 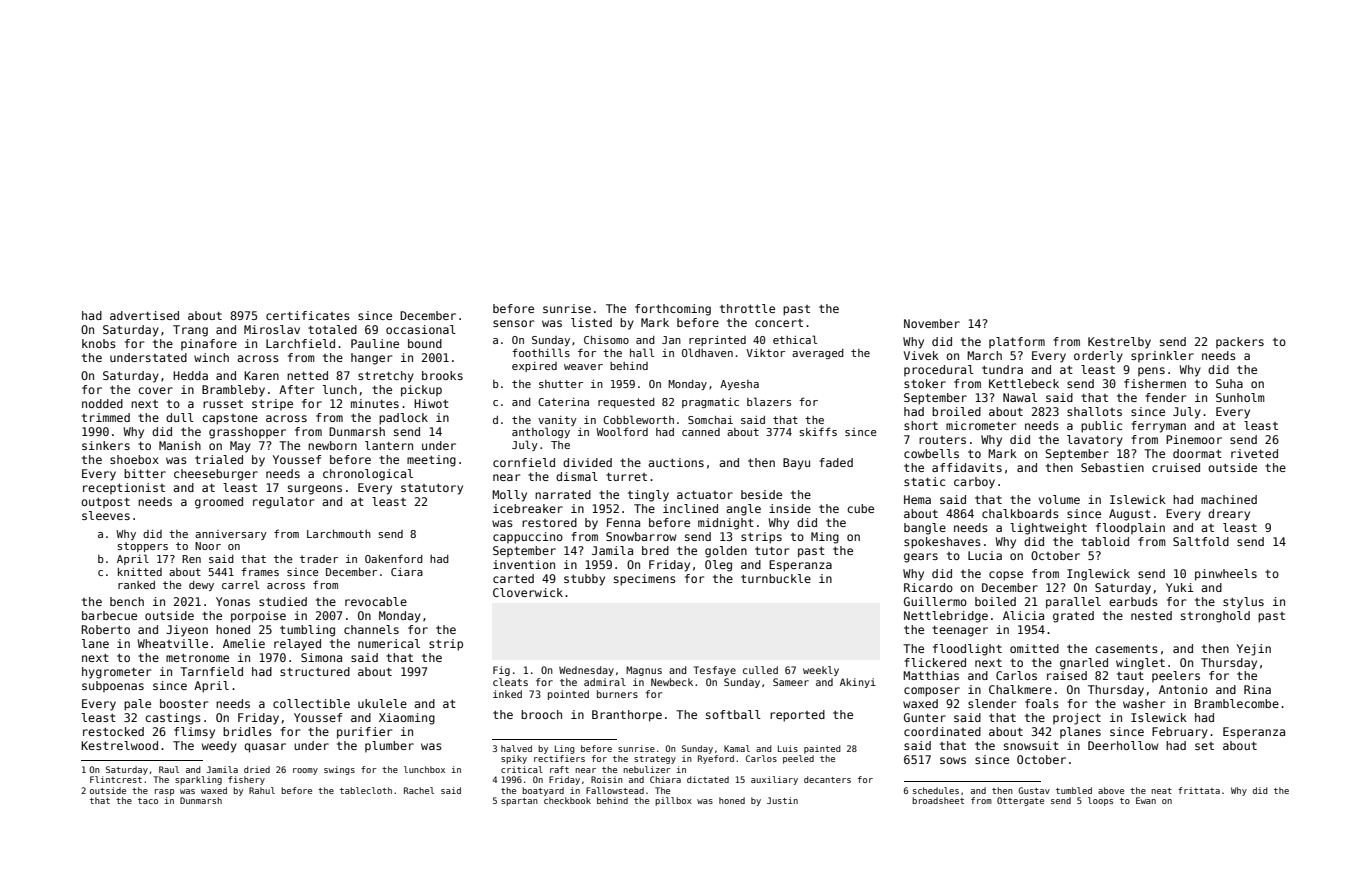 I want to click on purifier, so click(x=365, y=733).
